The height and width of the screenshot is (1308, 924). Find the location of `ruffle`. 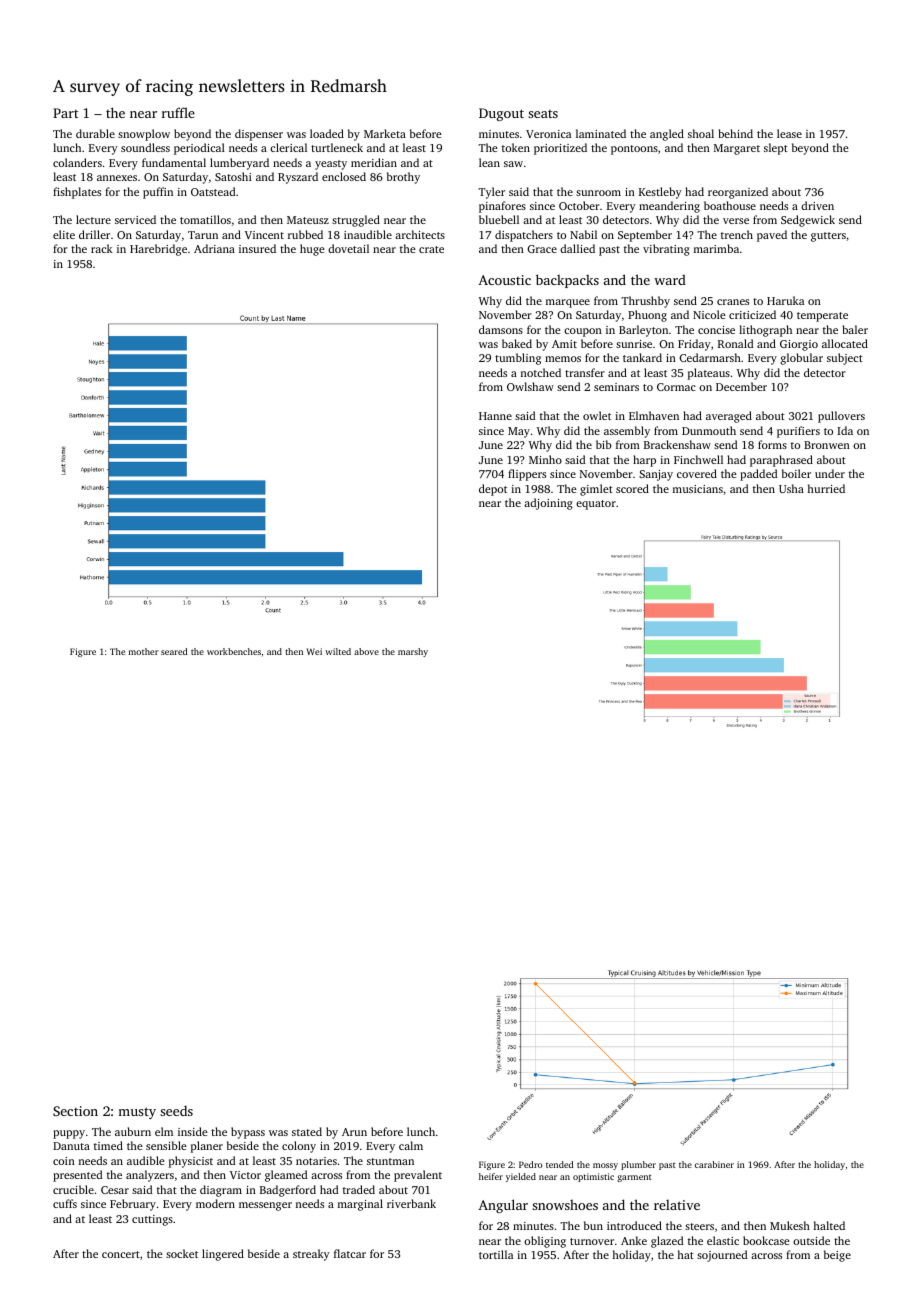

ruffle is located at coordinates (178, 112).
